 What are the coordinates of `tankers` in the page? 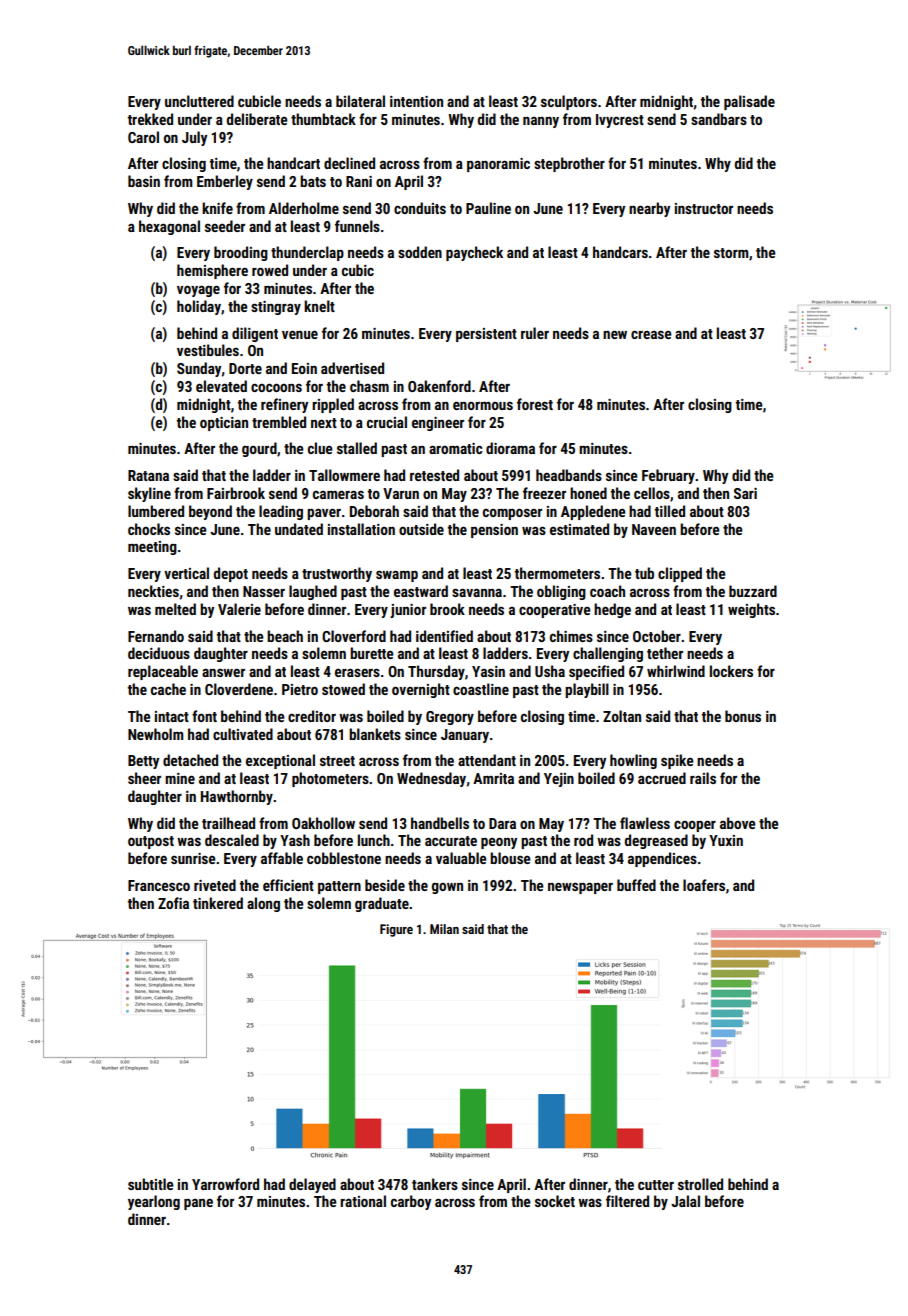 It's located at (435, 1184).
